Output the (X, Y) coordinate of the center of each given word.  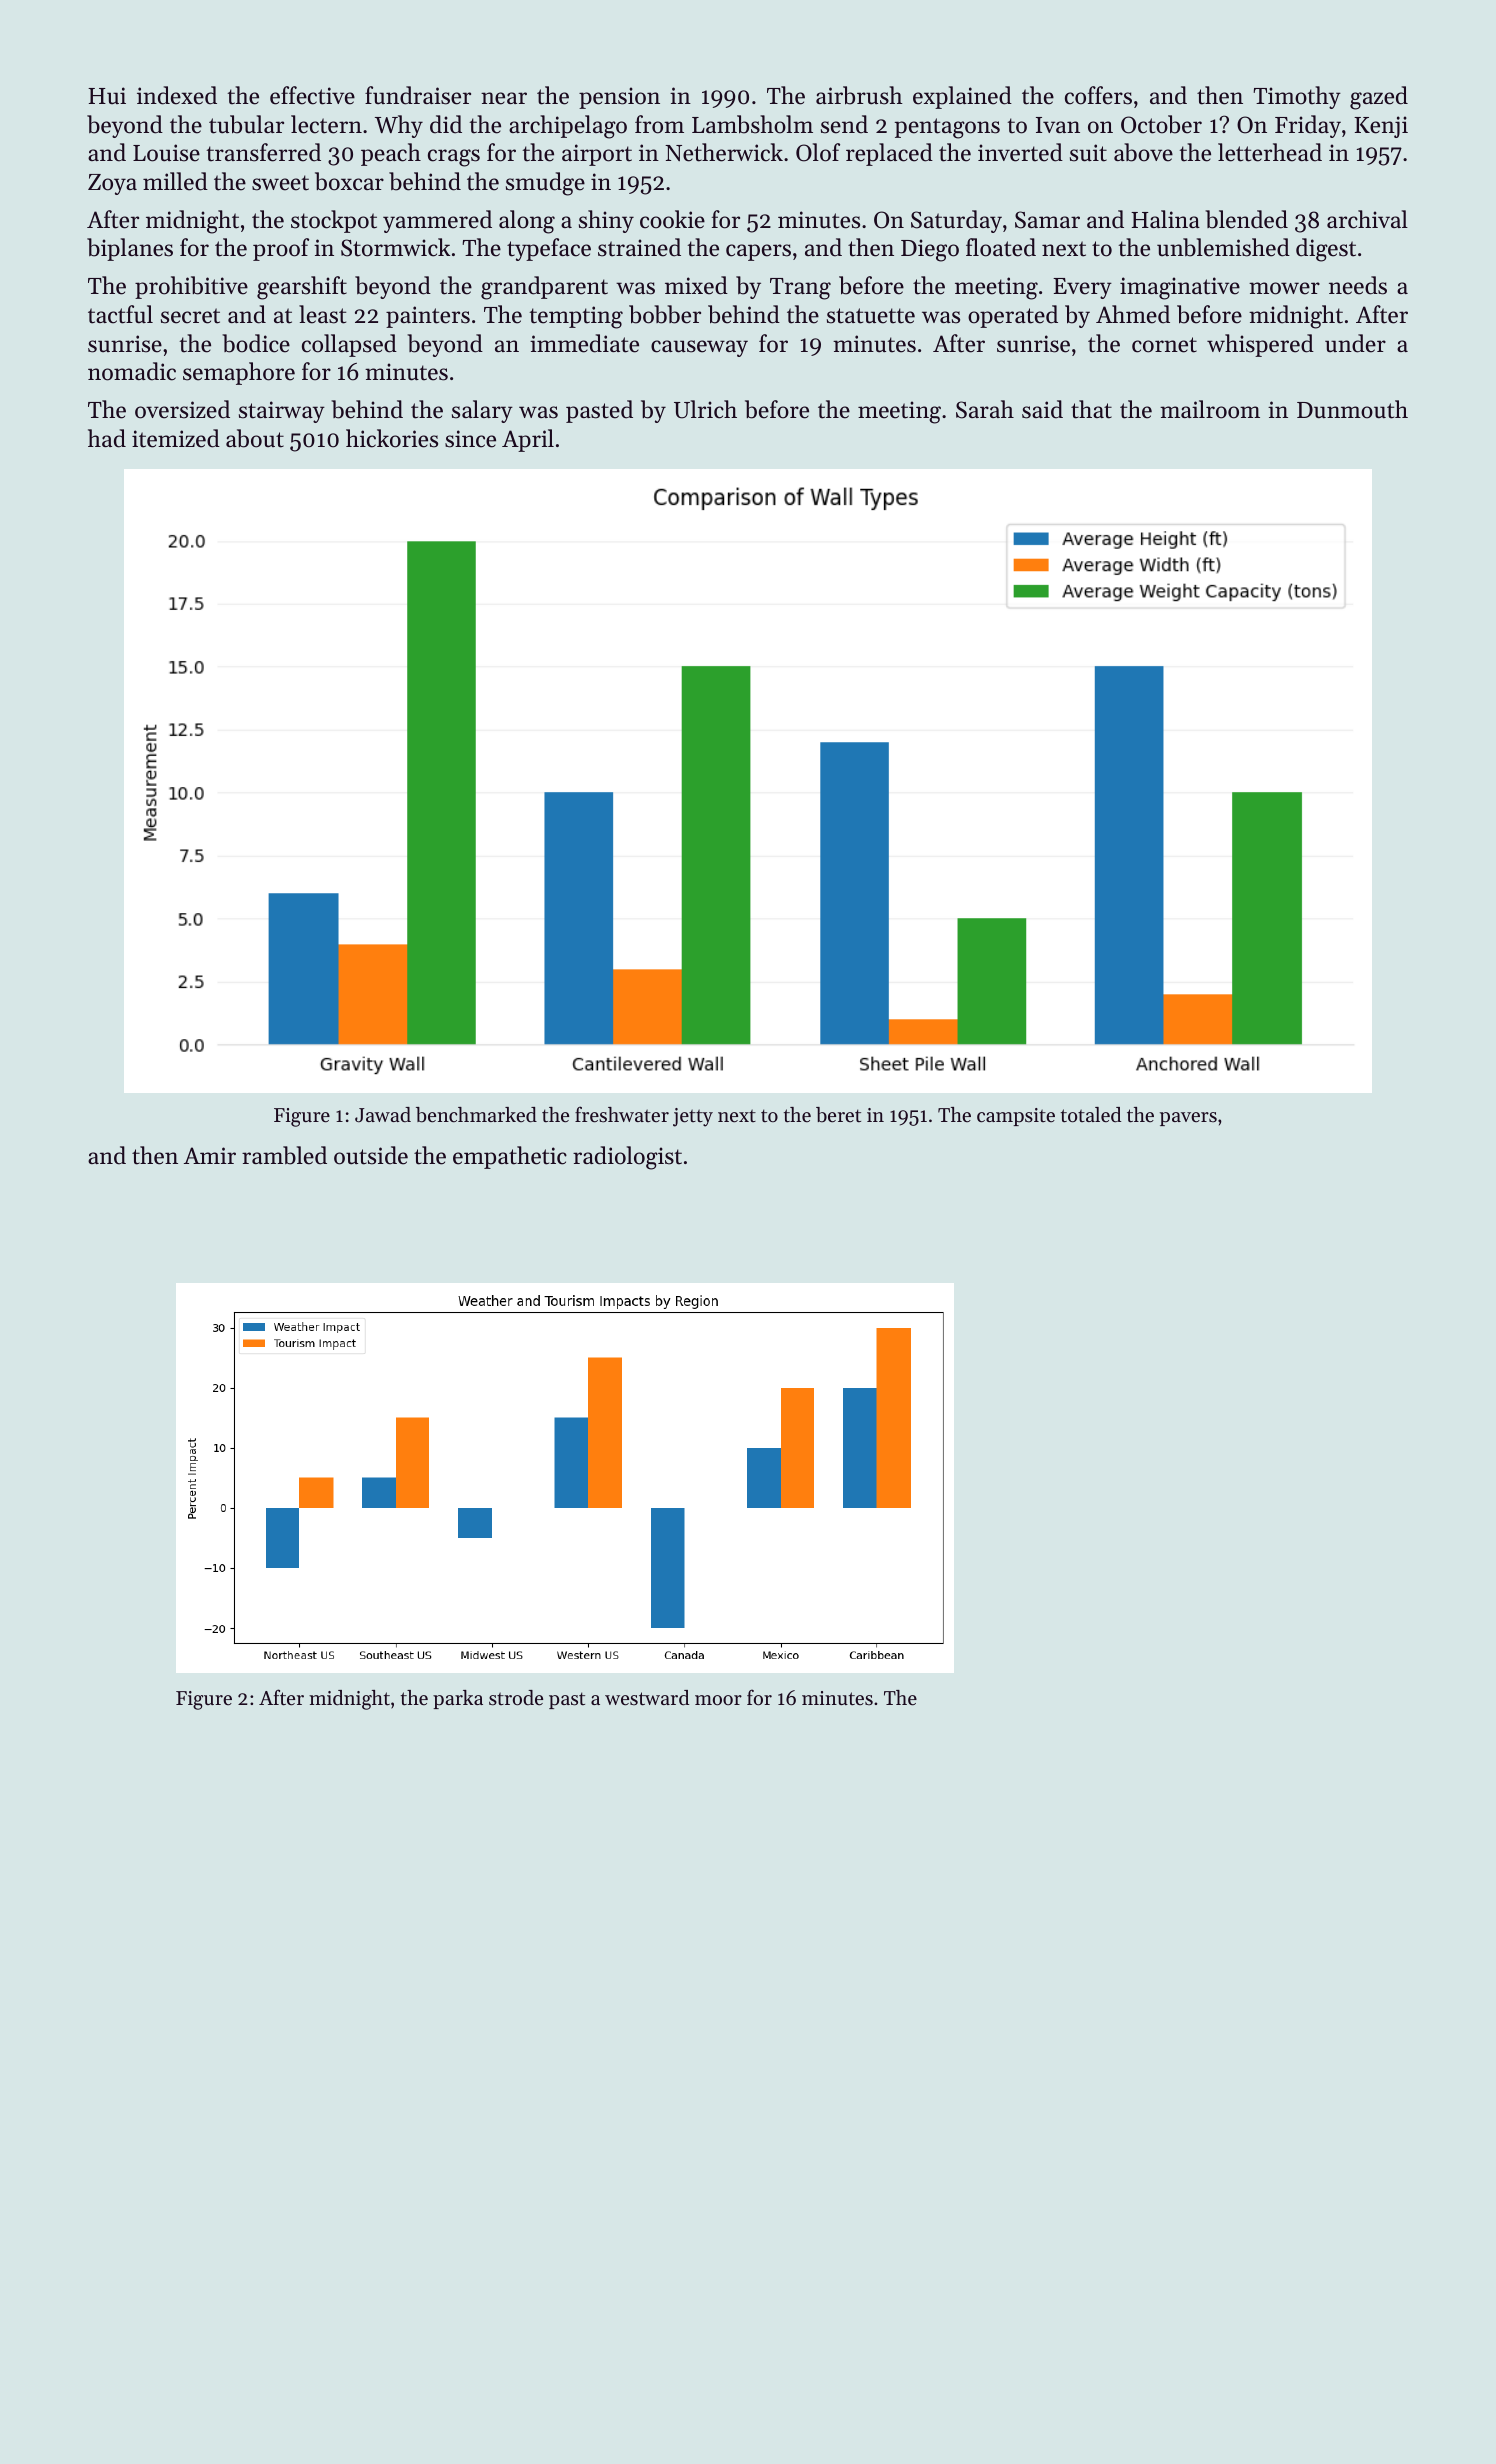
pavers (1188, 1119)
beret (838, 1115)
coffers (1098, 95)
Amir (210, 1155)
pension (619, 98)
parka (458, 1699)
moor (718, 1700)
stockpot (334, 221)
